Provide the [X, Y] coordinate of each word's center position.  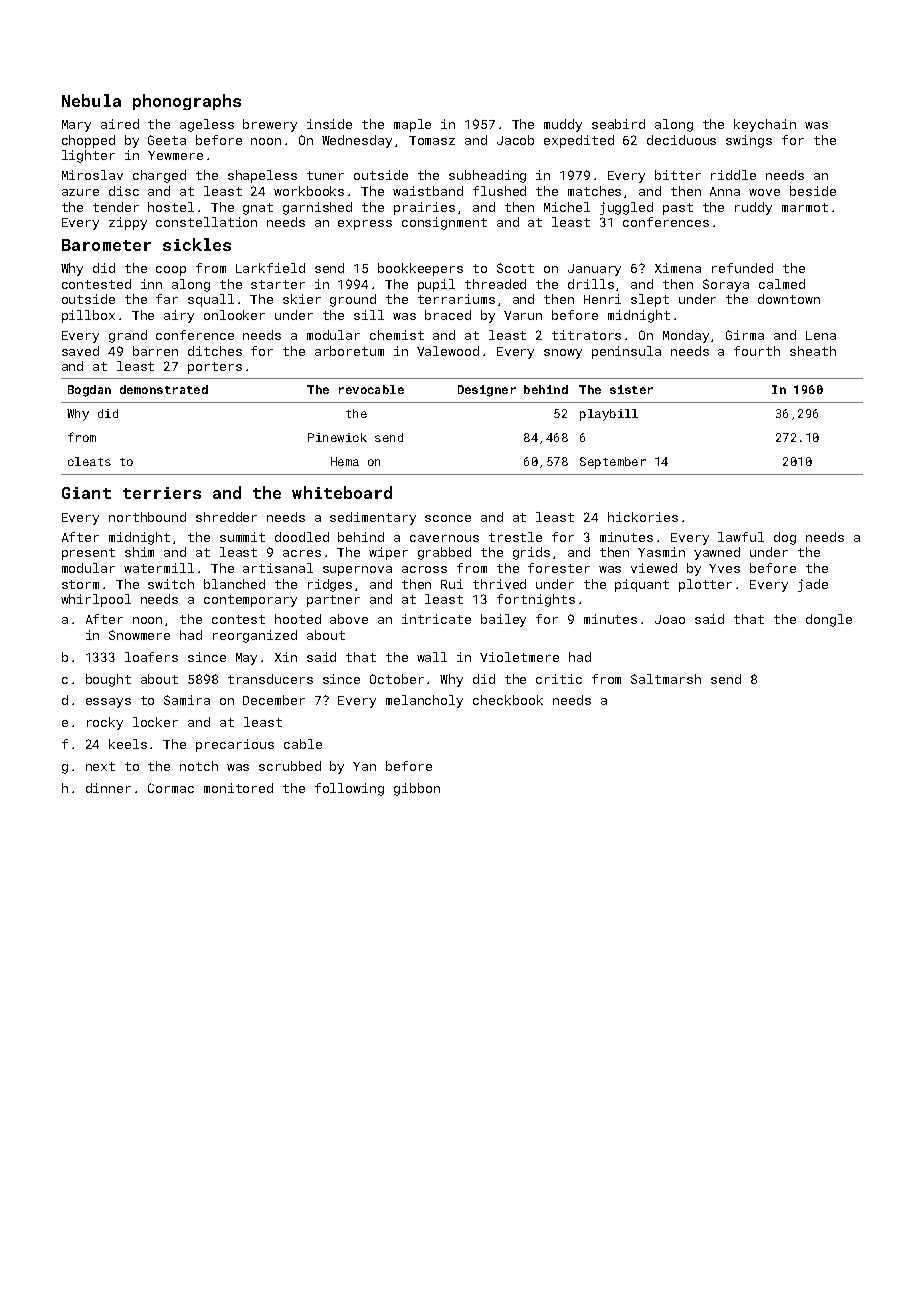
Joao [670, 619]
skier [302, 299]
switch [171, 584]
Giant [86, 493]
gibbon [417, 789]
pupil [436, 285]
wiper [388, 553]
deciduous [681, 140]
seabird [618, 124]
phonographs [187, 102]
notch [199, 766]
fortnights [536, 600]
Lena [821, 335]
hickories [643, 517]
